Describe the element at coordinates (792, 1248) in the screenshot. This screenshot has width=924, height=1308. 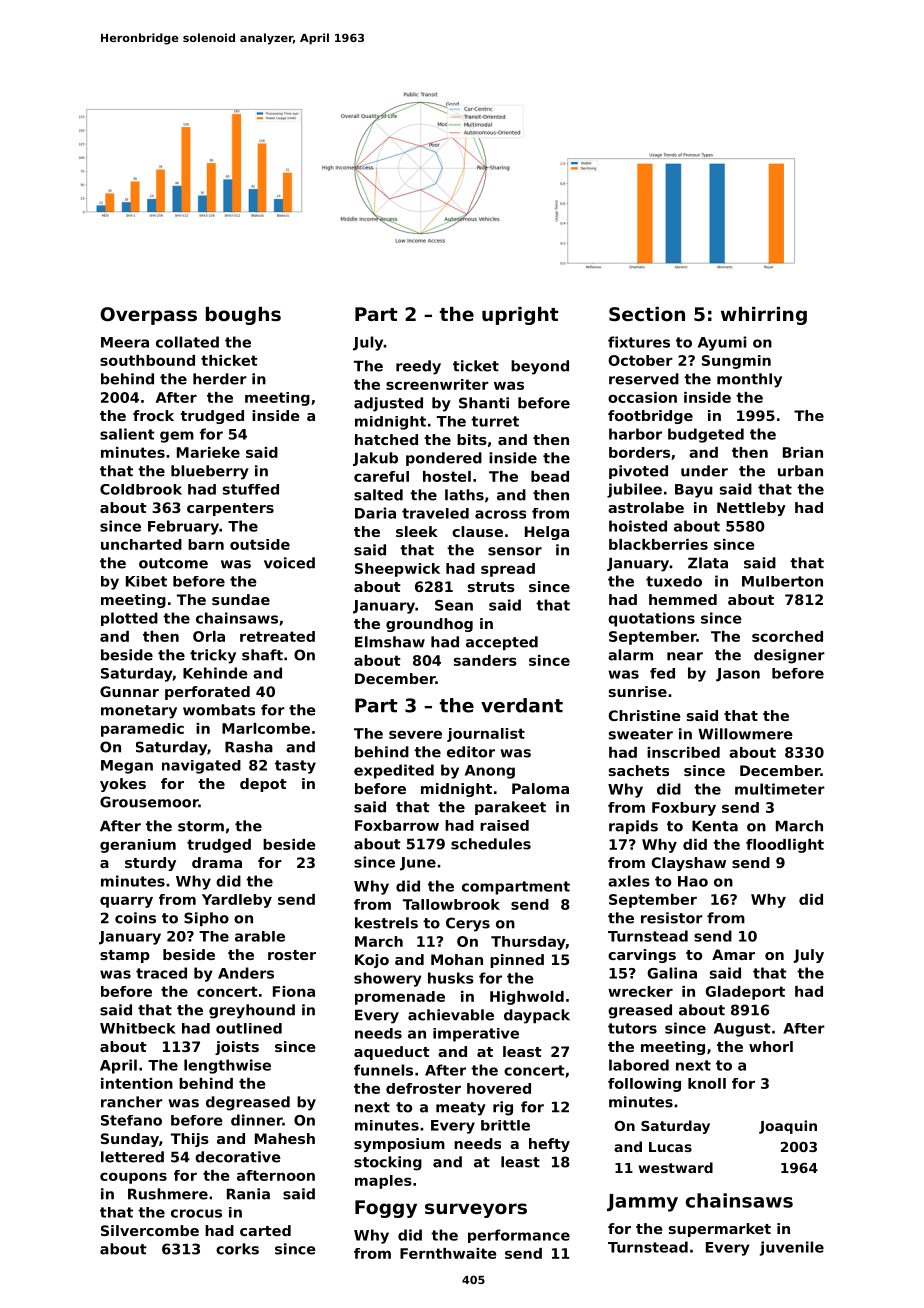
I see `juvenile` at that location.
